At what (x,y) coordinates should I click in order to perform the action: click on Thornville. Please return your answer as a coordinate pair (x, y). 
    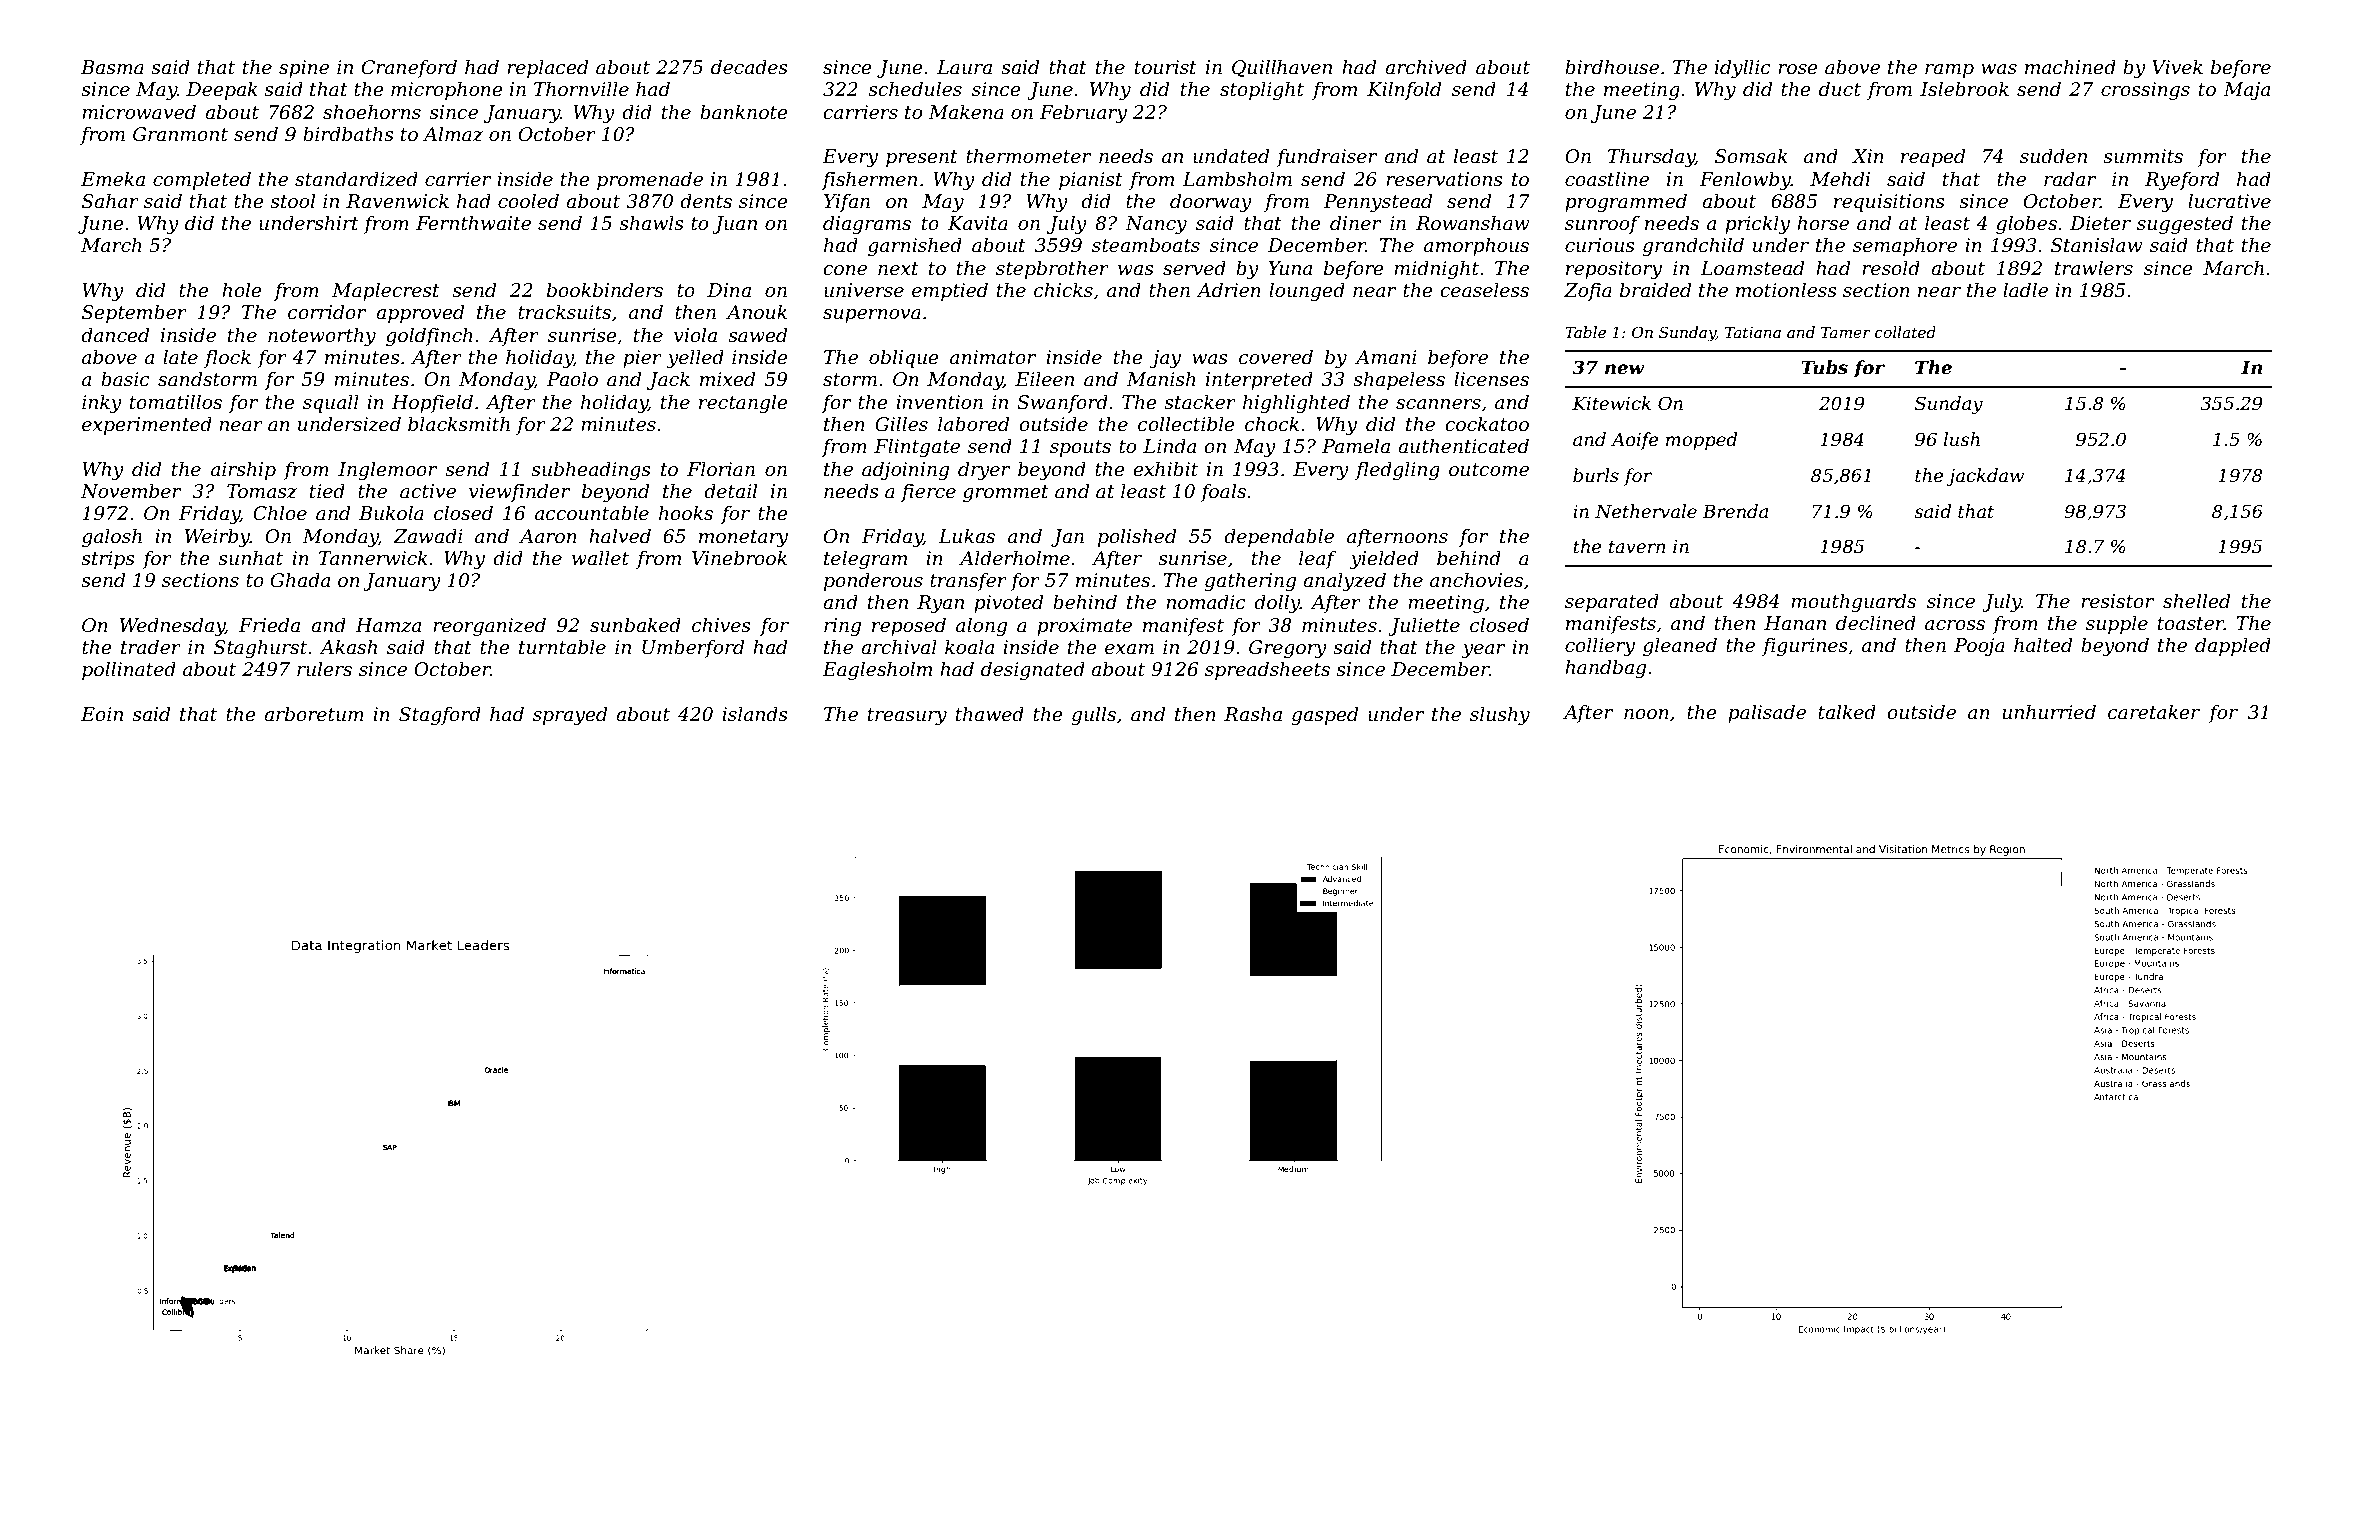
    Looking at the image, I should click on (581, 89).
